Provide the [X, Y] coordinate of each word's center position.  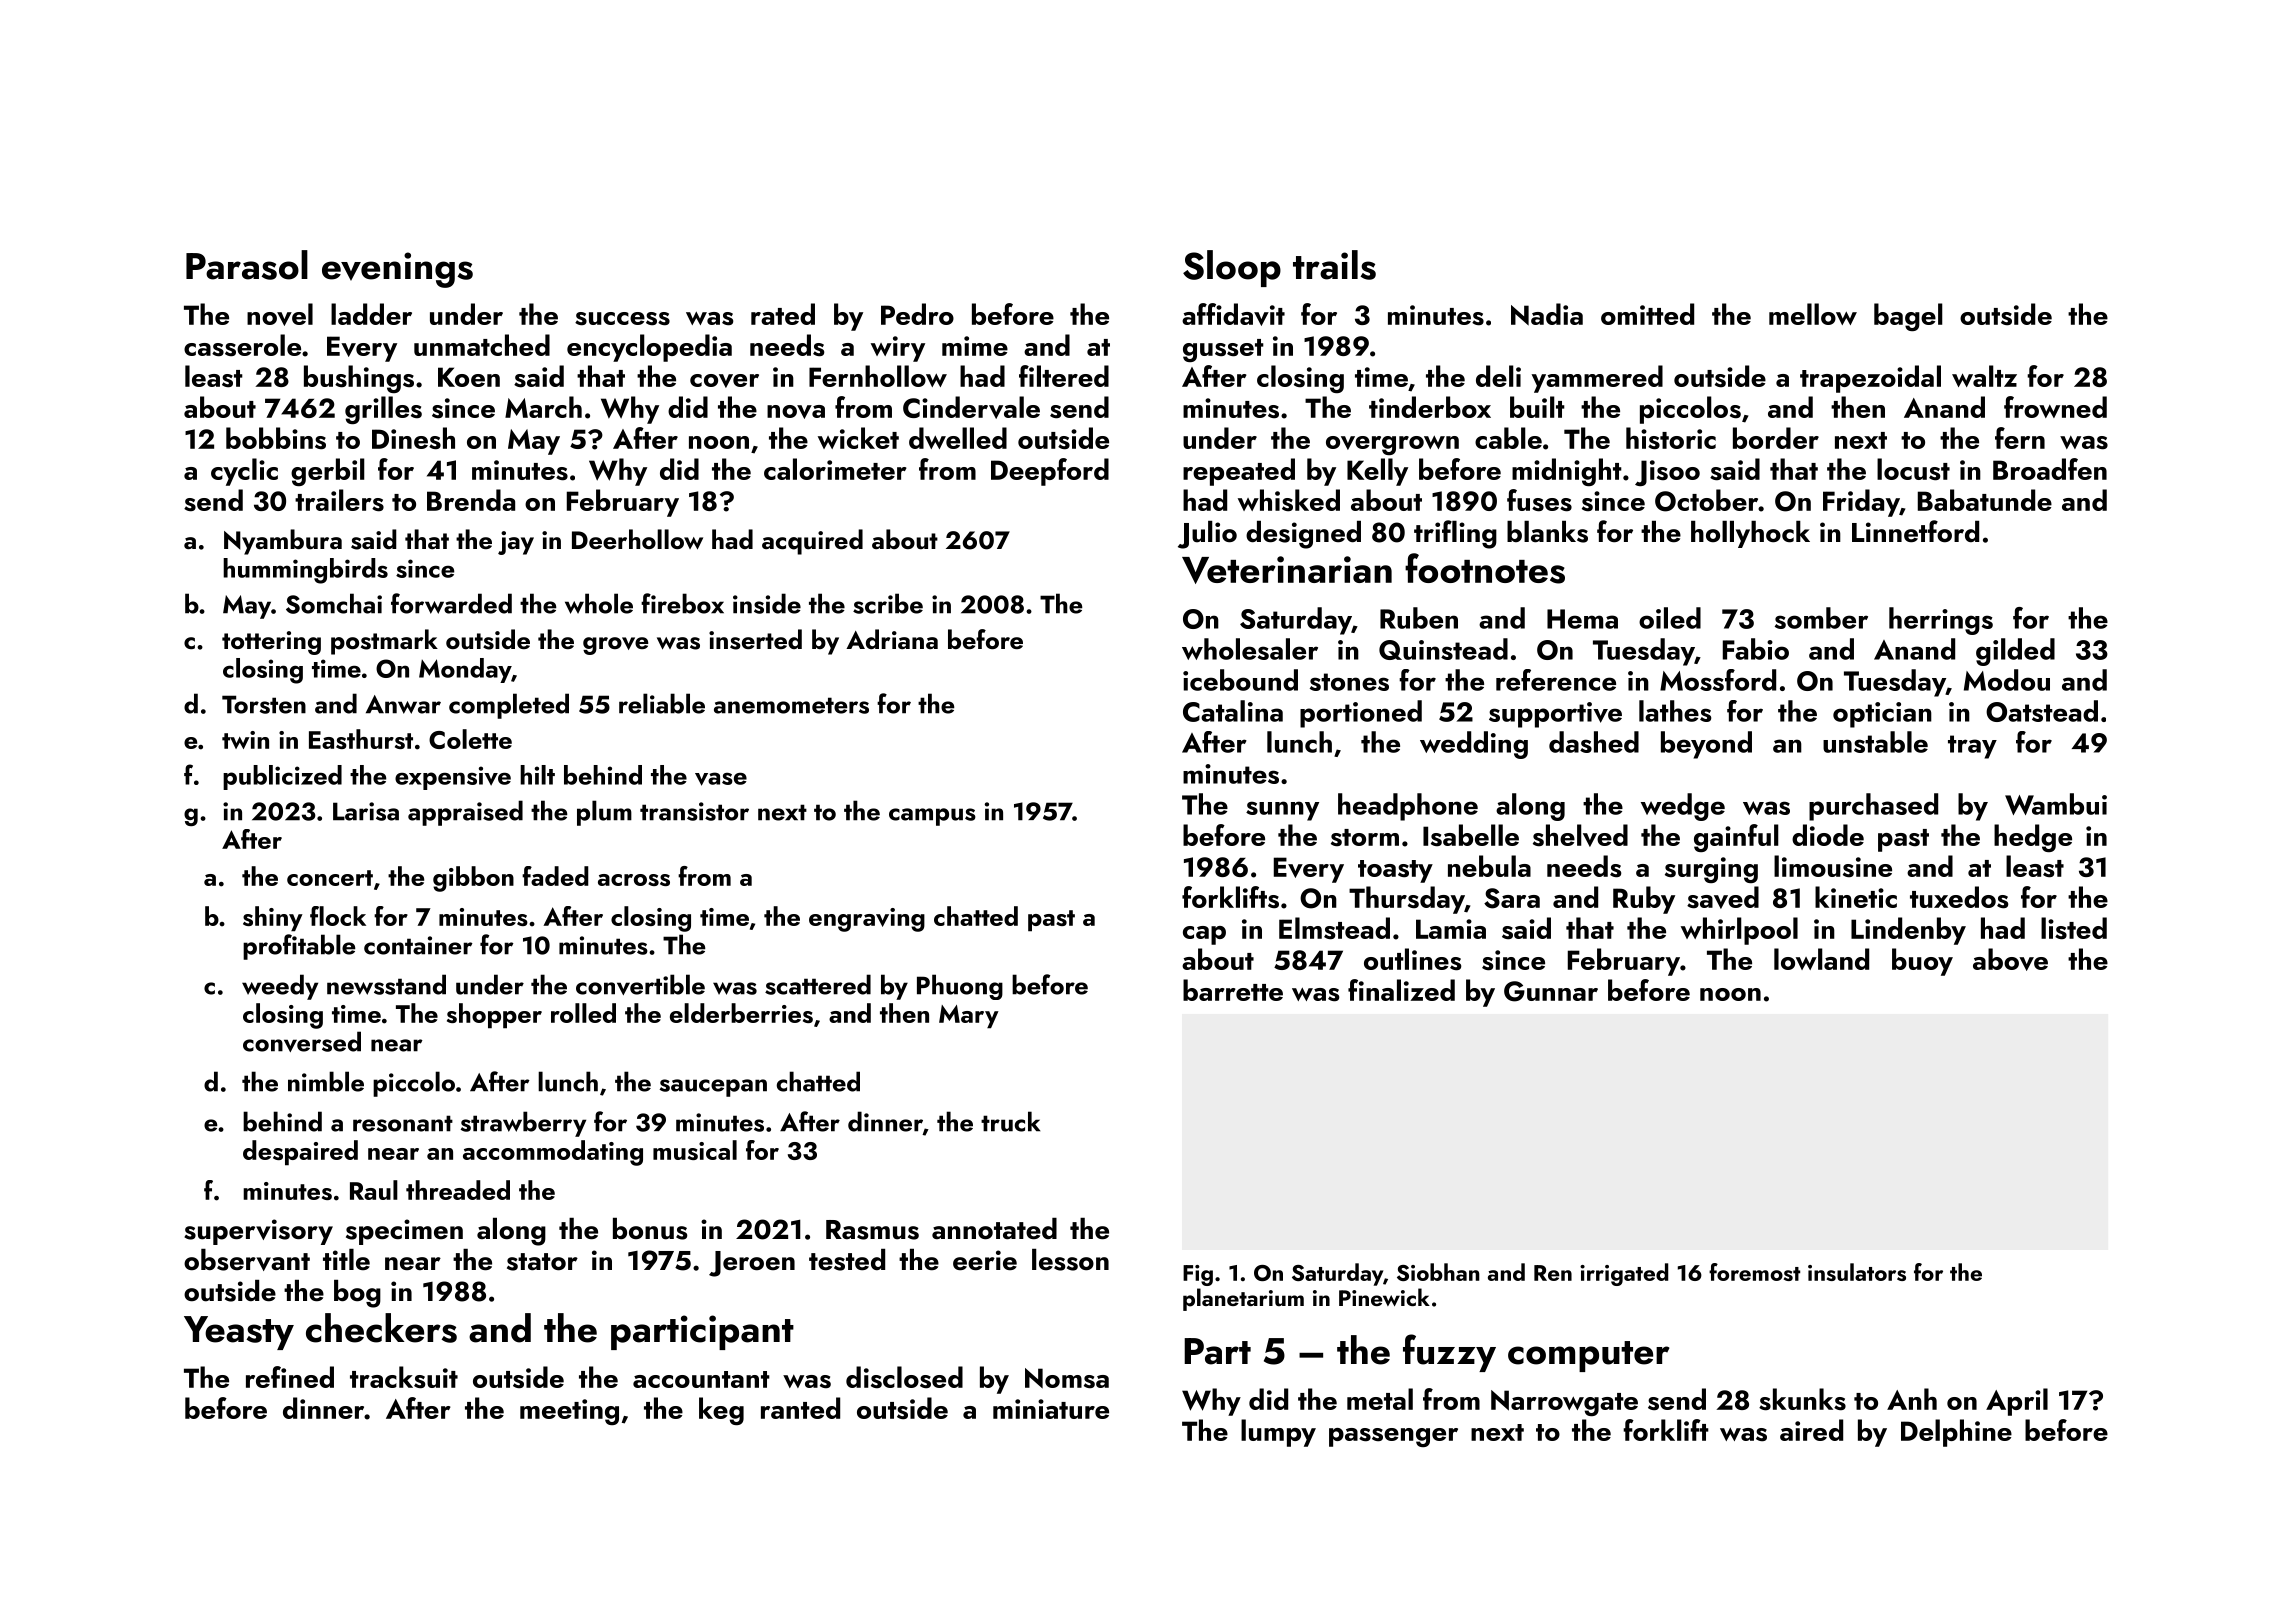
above [2010, 959]
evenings [397, 270]
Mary [969, 1017]
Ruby [1644, 900]
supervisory [258, 1232]
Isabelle [1471, 835]
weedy [280, 987]
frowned [2055, 407]
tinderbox [1430, 407]
